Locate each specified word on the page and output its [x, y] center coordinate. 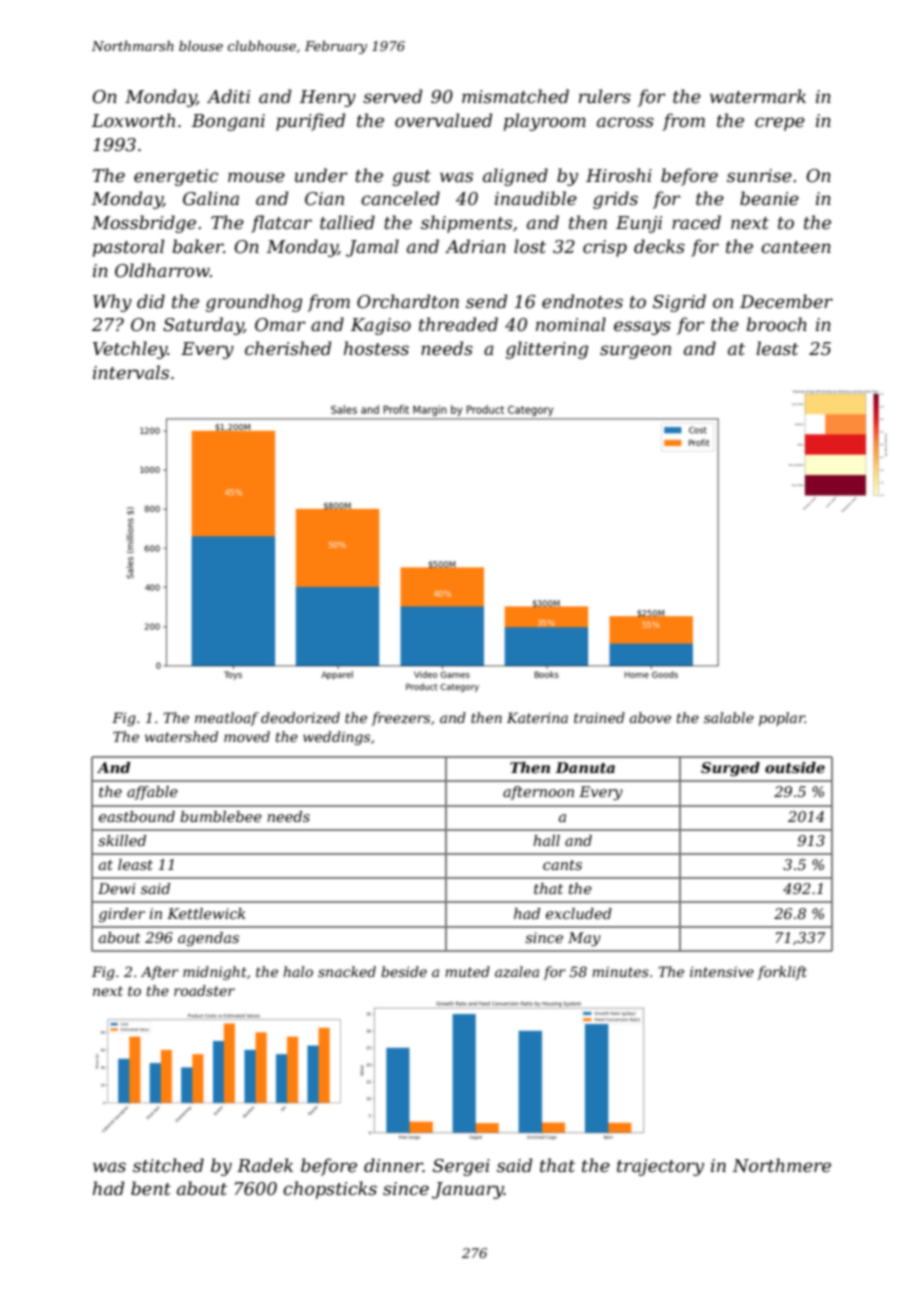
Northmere [781, 1165]
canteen [796, 247]
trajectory [660, 1167]
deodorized [300, 718]
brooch [776, 324]
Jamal [372, 248]
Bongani [228, 122]
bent [151, 1188]
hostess [376, 348]
